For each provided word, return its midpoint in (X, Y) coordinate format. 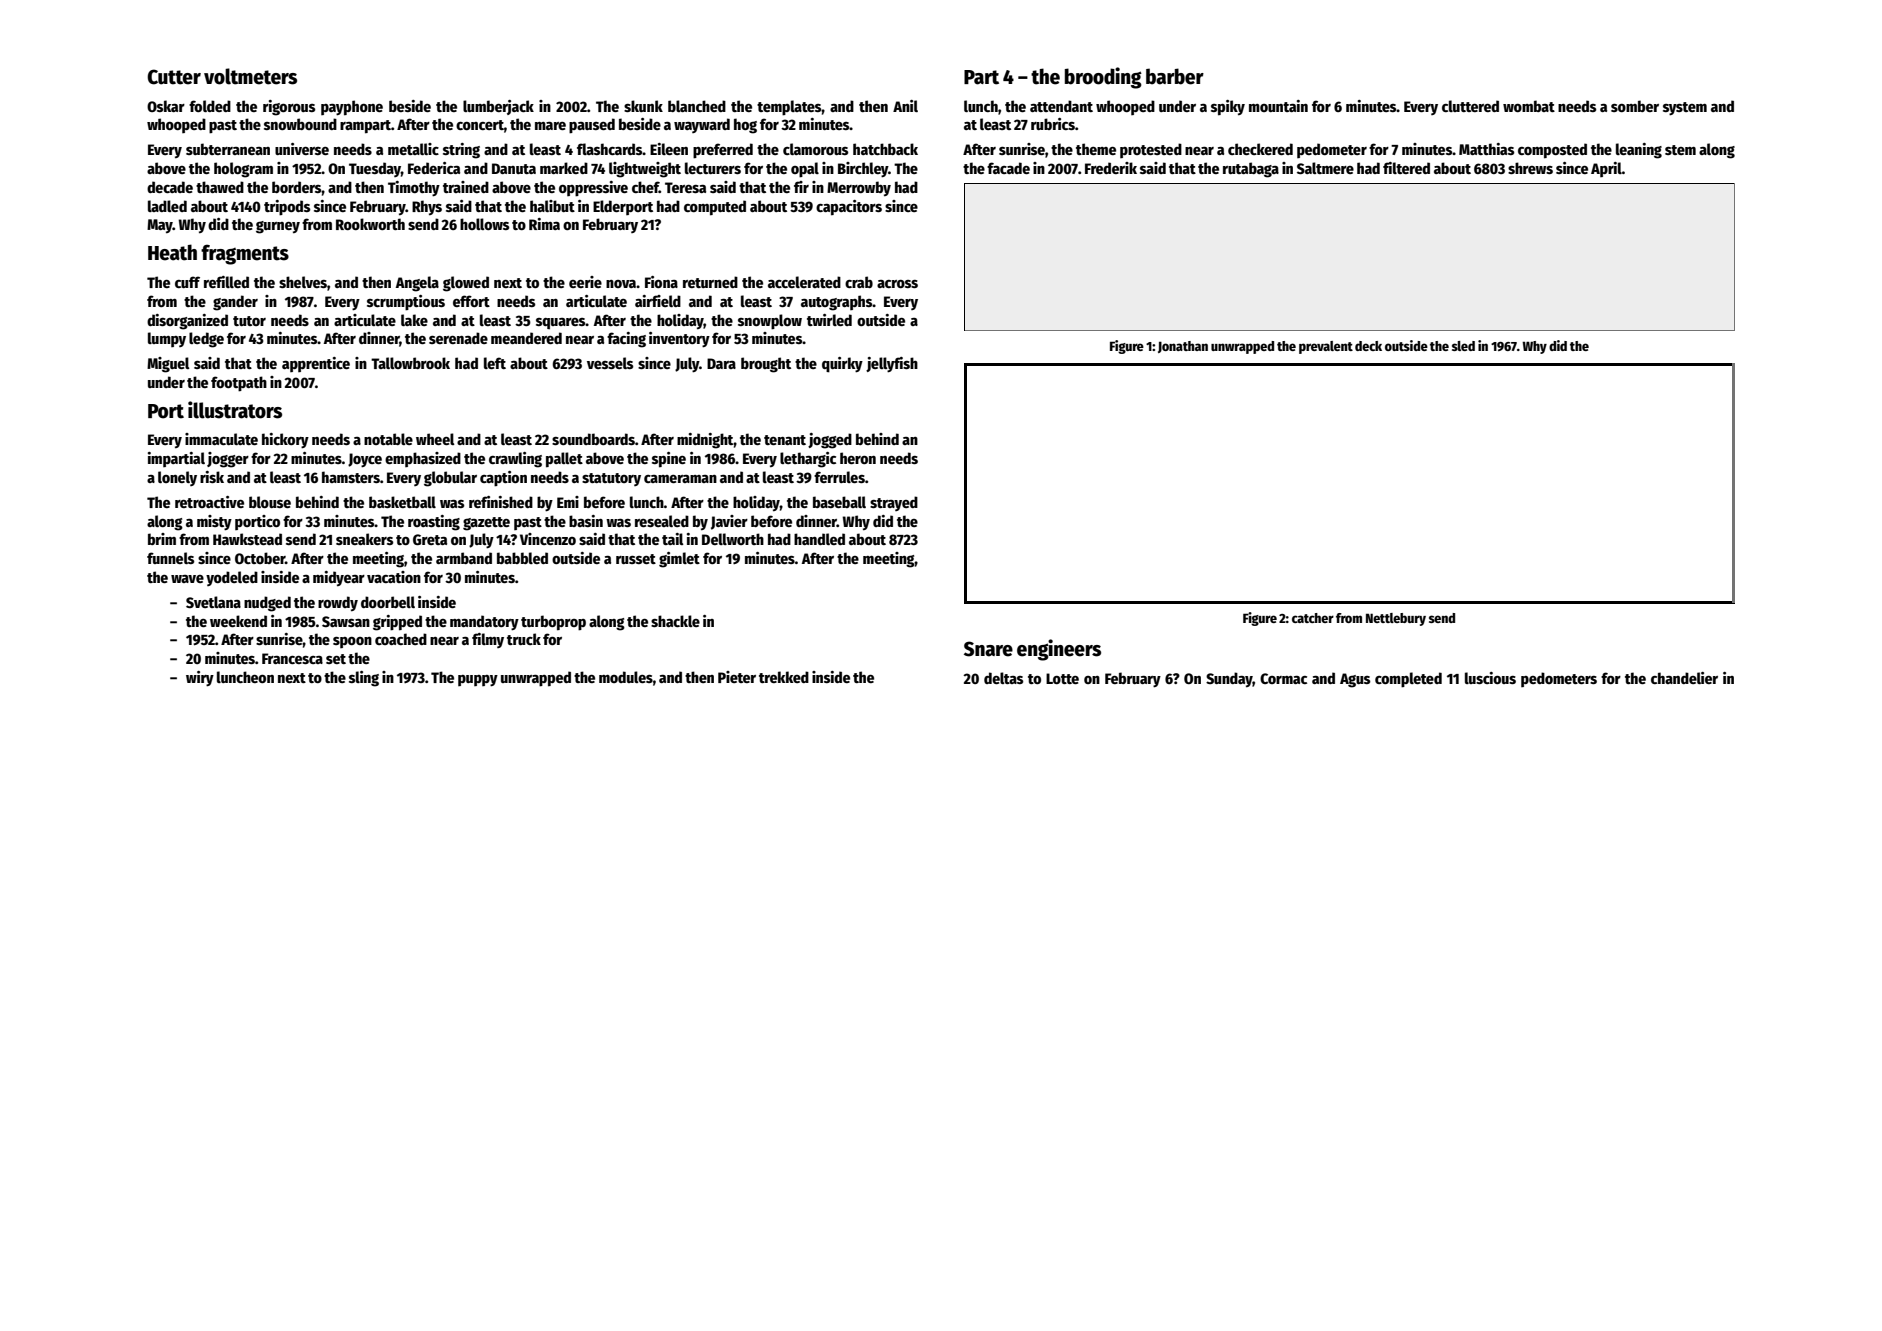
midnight (705, 441)
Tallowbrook (410, 363)
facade (1008, 168)
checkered (1260, 149)
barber (1175, 76)
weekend (238, 621)
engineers (1059, 650)
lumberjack (498, 107)
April (1606, 169)
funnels (170, 558)
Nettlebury (1396, 619)
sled (1463, 346)
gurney (278, 227)
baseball (839, 502)
